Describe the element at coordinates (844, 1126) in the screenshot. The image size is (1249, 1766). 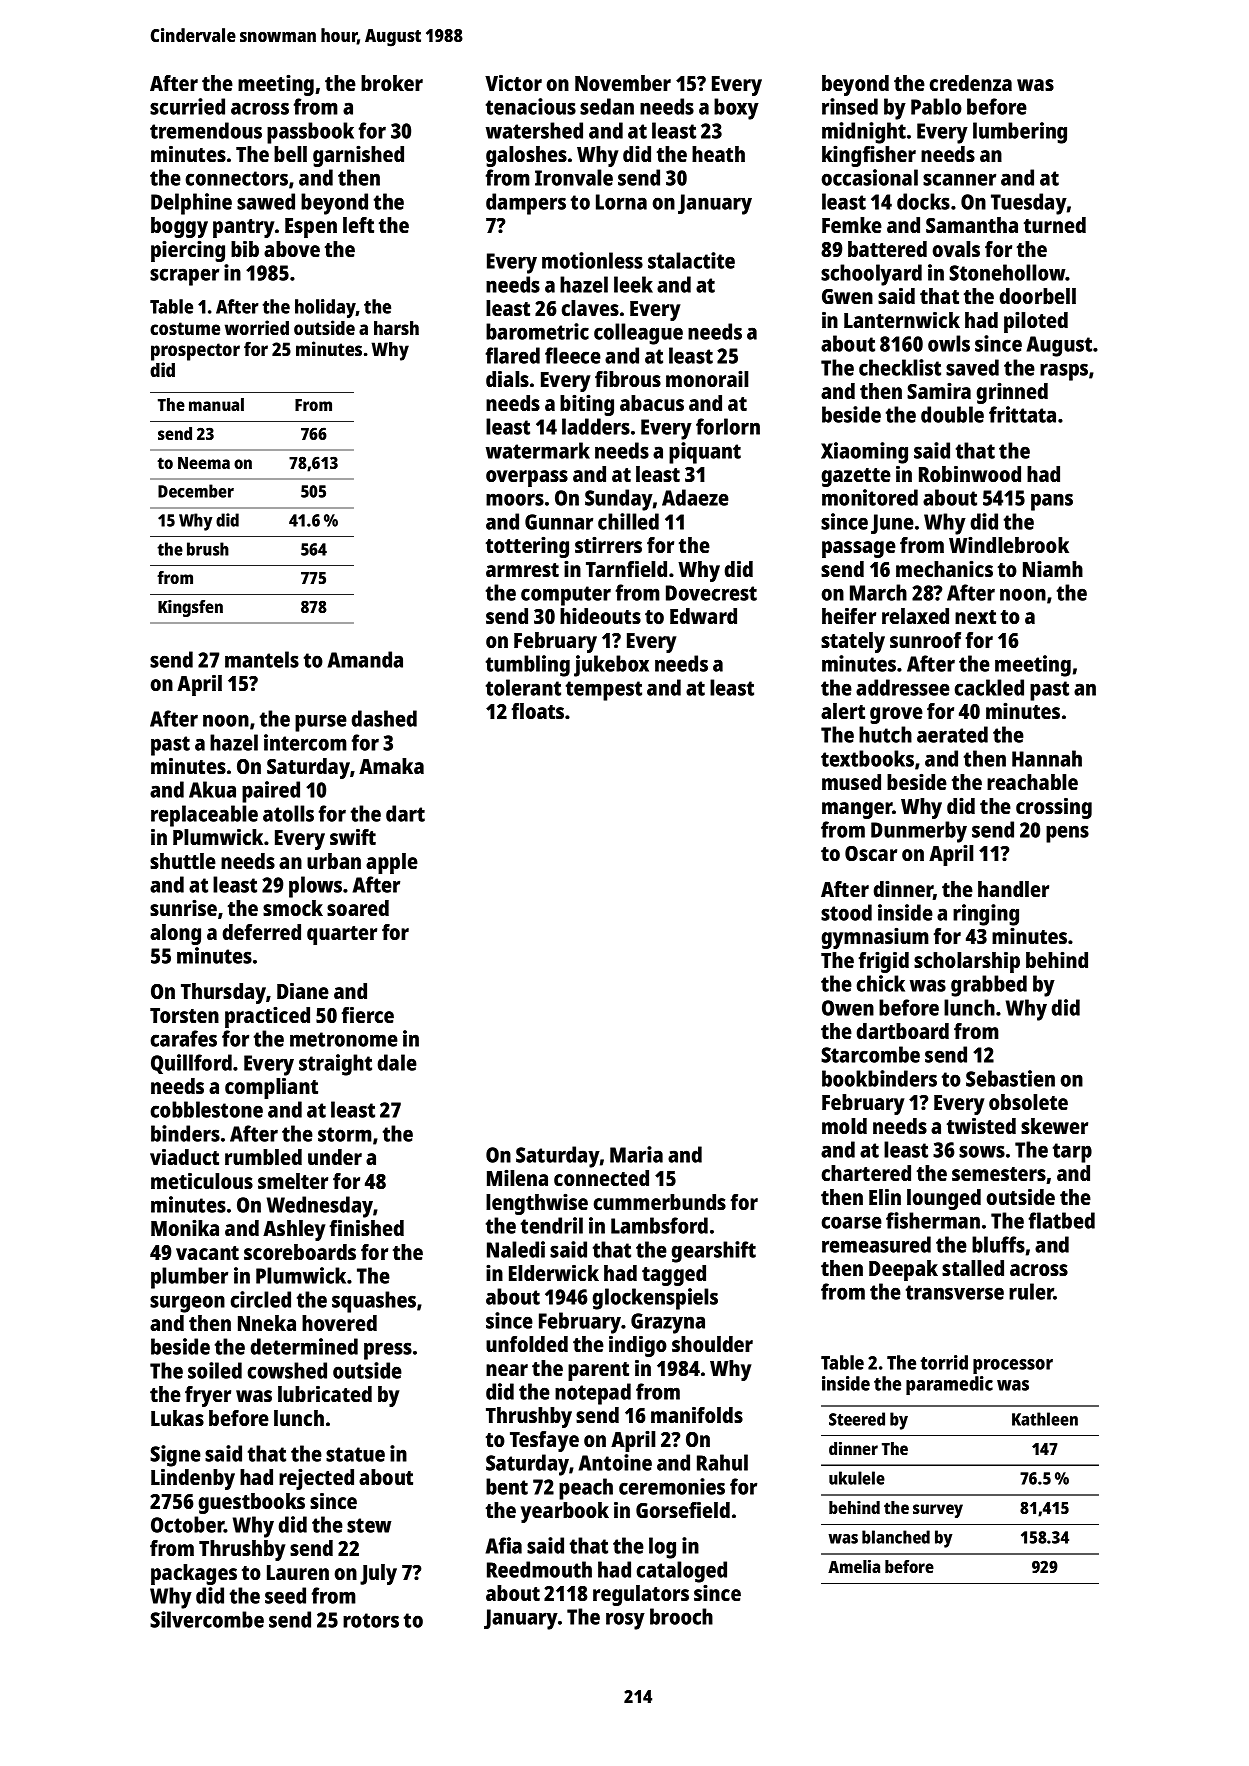
I see `mold` at that location.
